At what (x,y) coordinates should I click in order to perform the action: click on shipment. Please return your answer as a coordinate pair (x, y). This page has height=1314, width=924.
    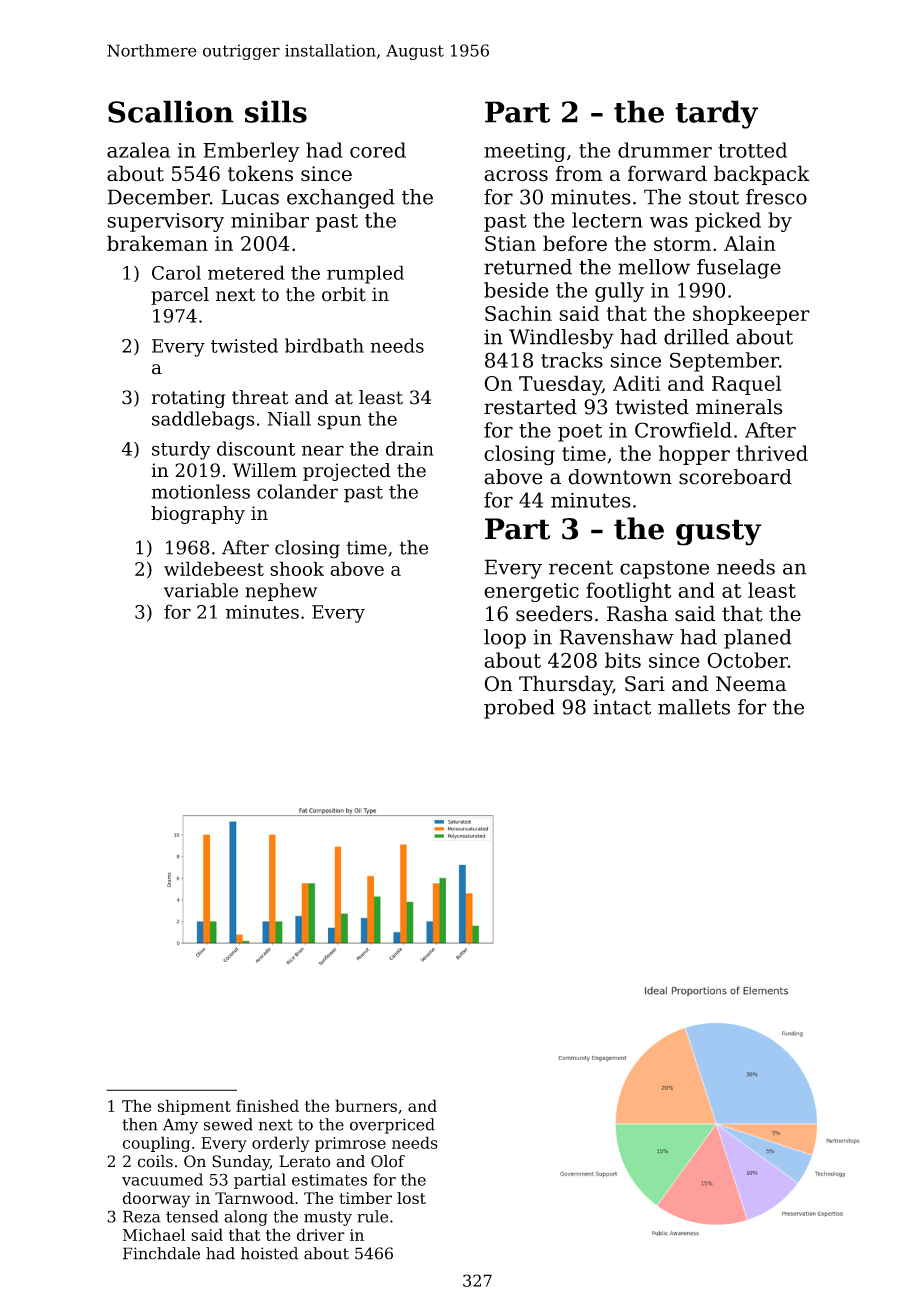
    Looking at the image, I should click on (194, 1107).
